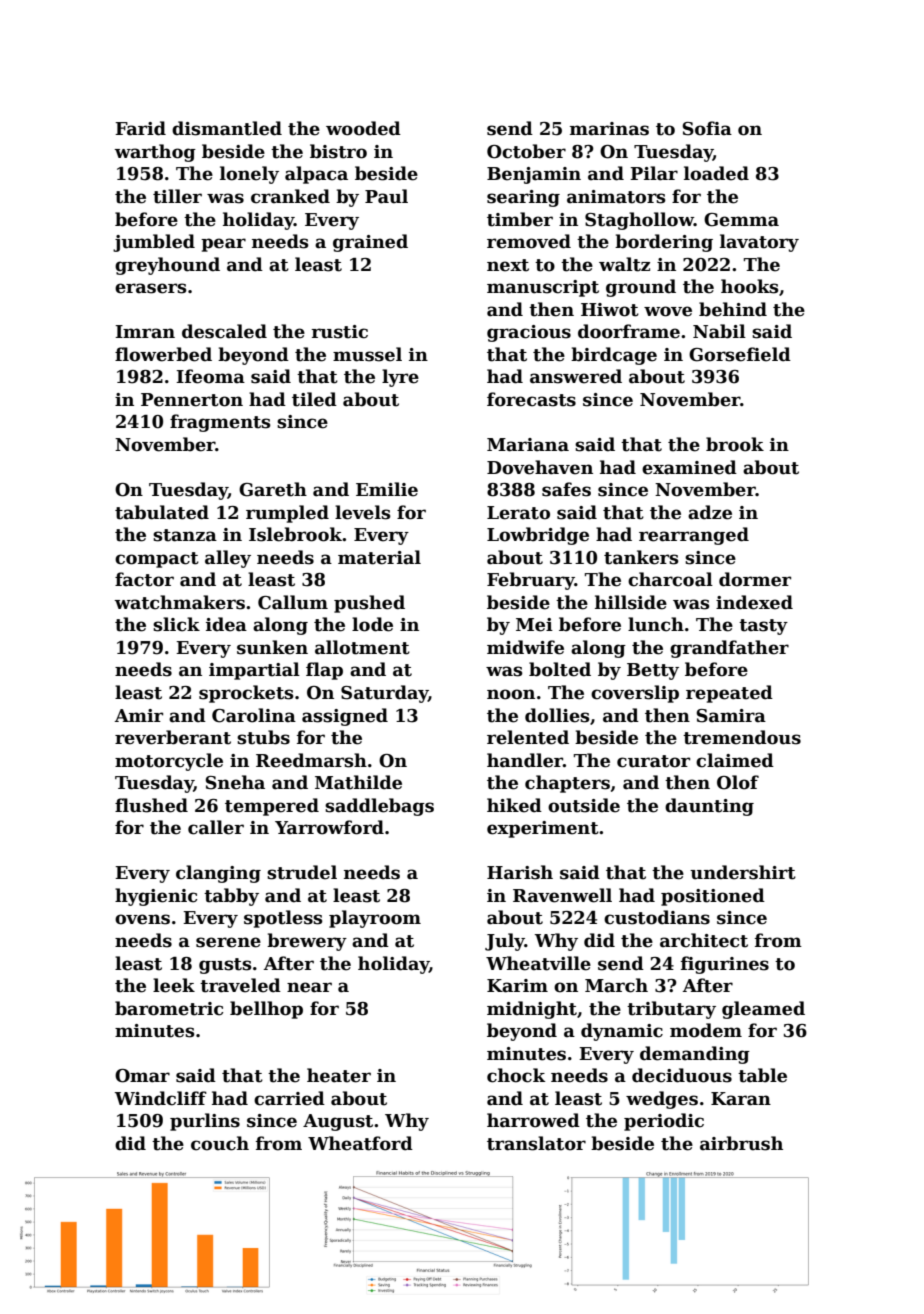  What do you see at coordinates (656, 624) in the page?
I see `lunch` at bounding box center [656, 624].
